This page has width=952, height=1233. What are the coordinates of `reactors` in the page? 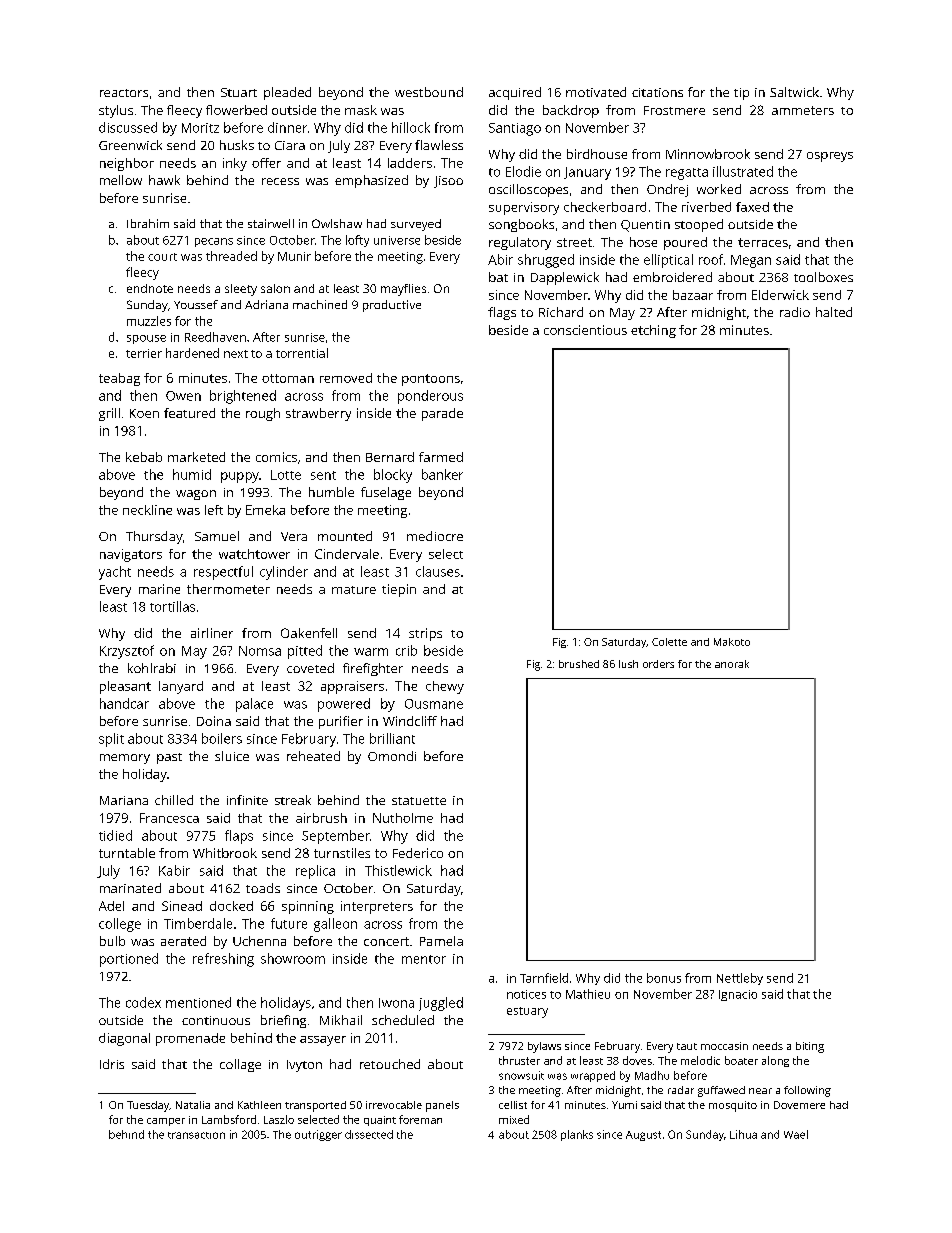 It's located at (124, 93).
